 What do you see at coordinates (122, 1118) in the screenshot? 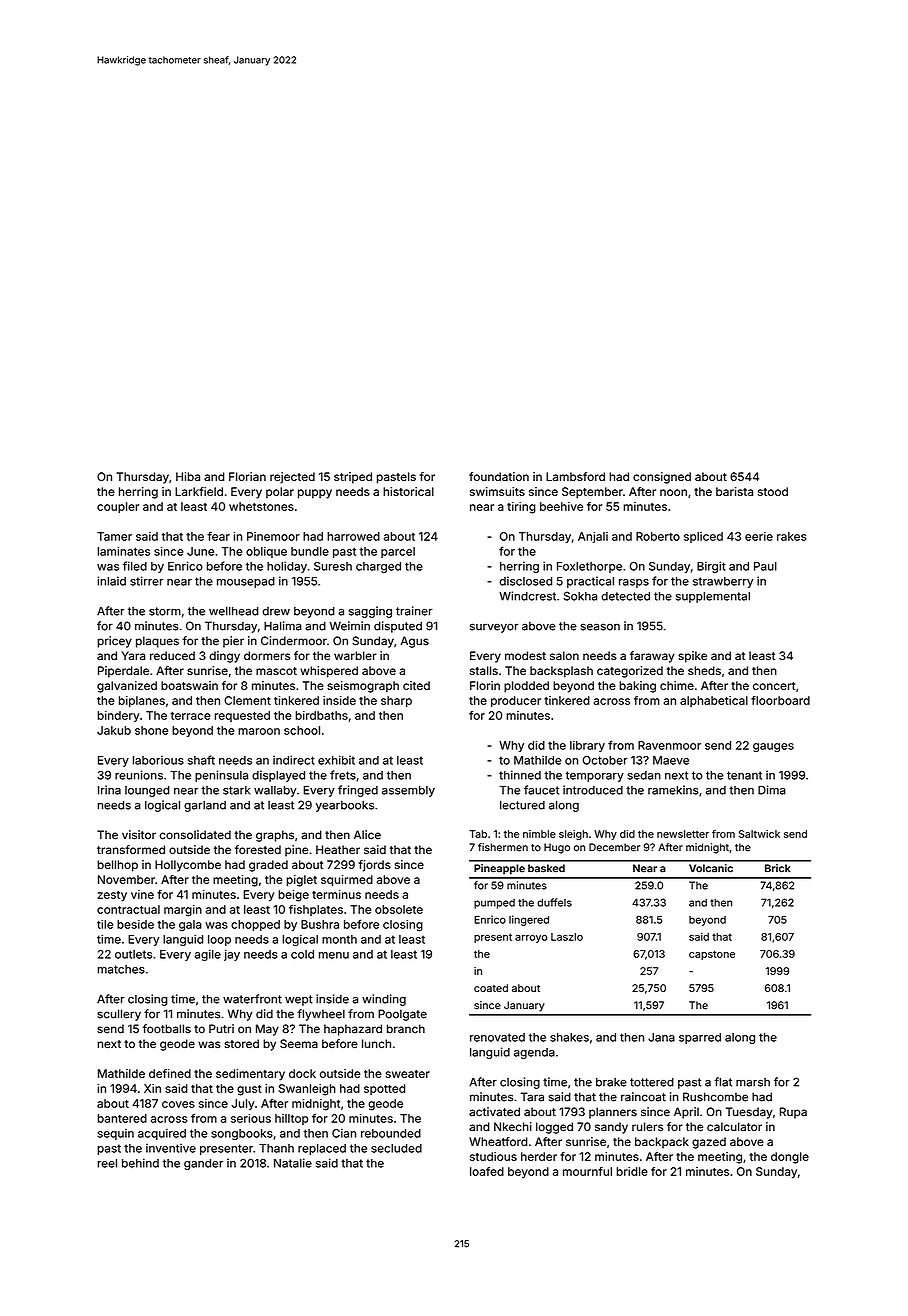
I see `bantered` at bounding box center [122, 1118].
